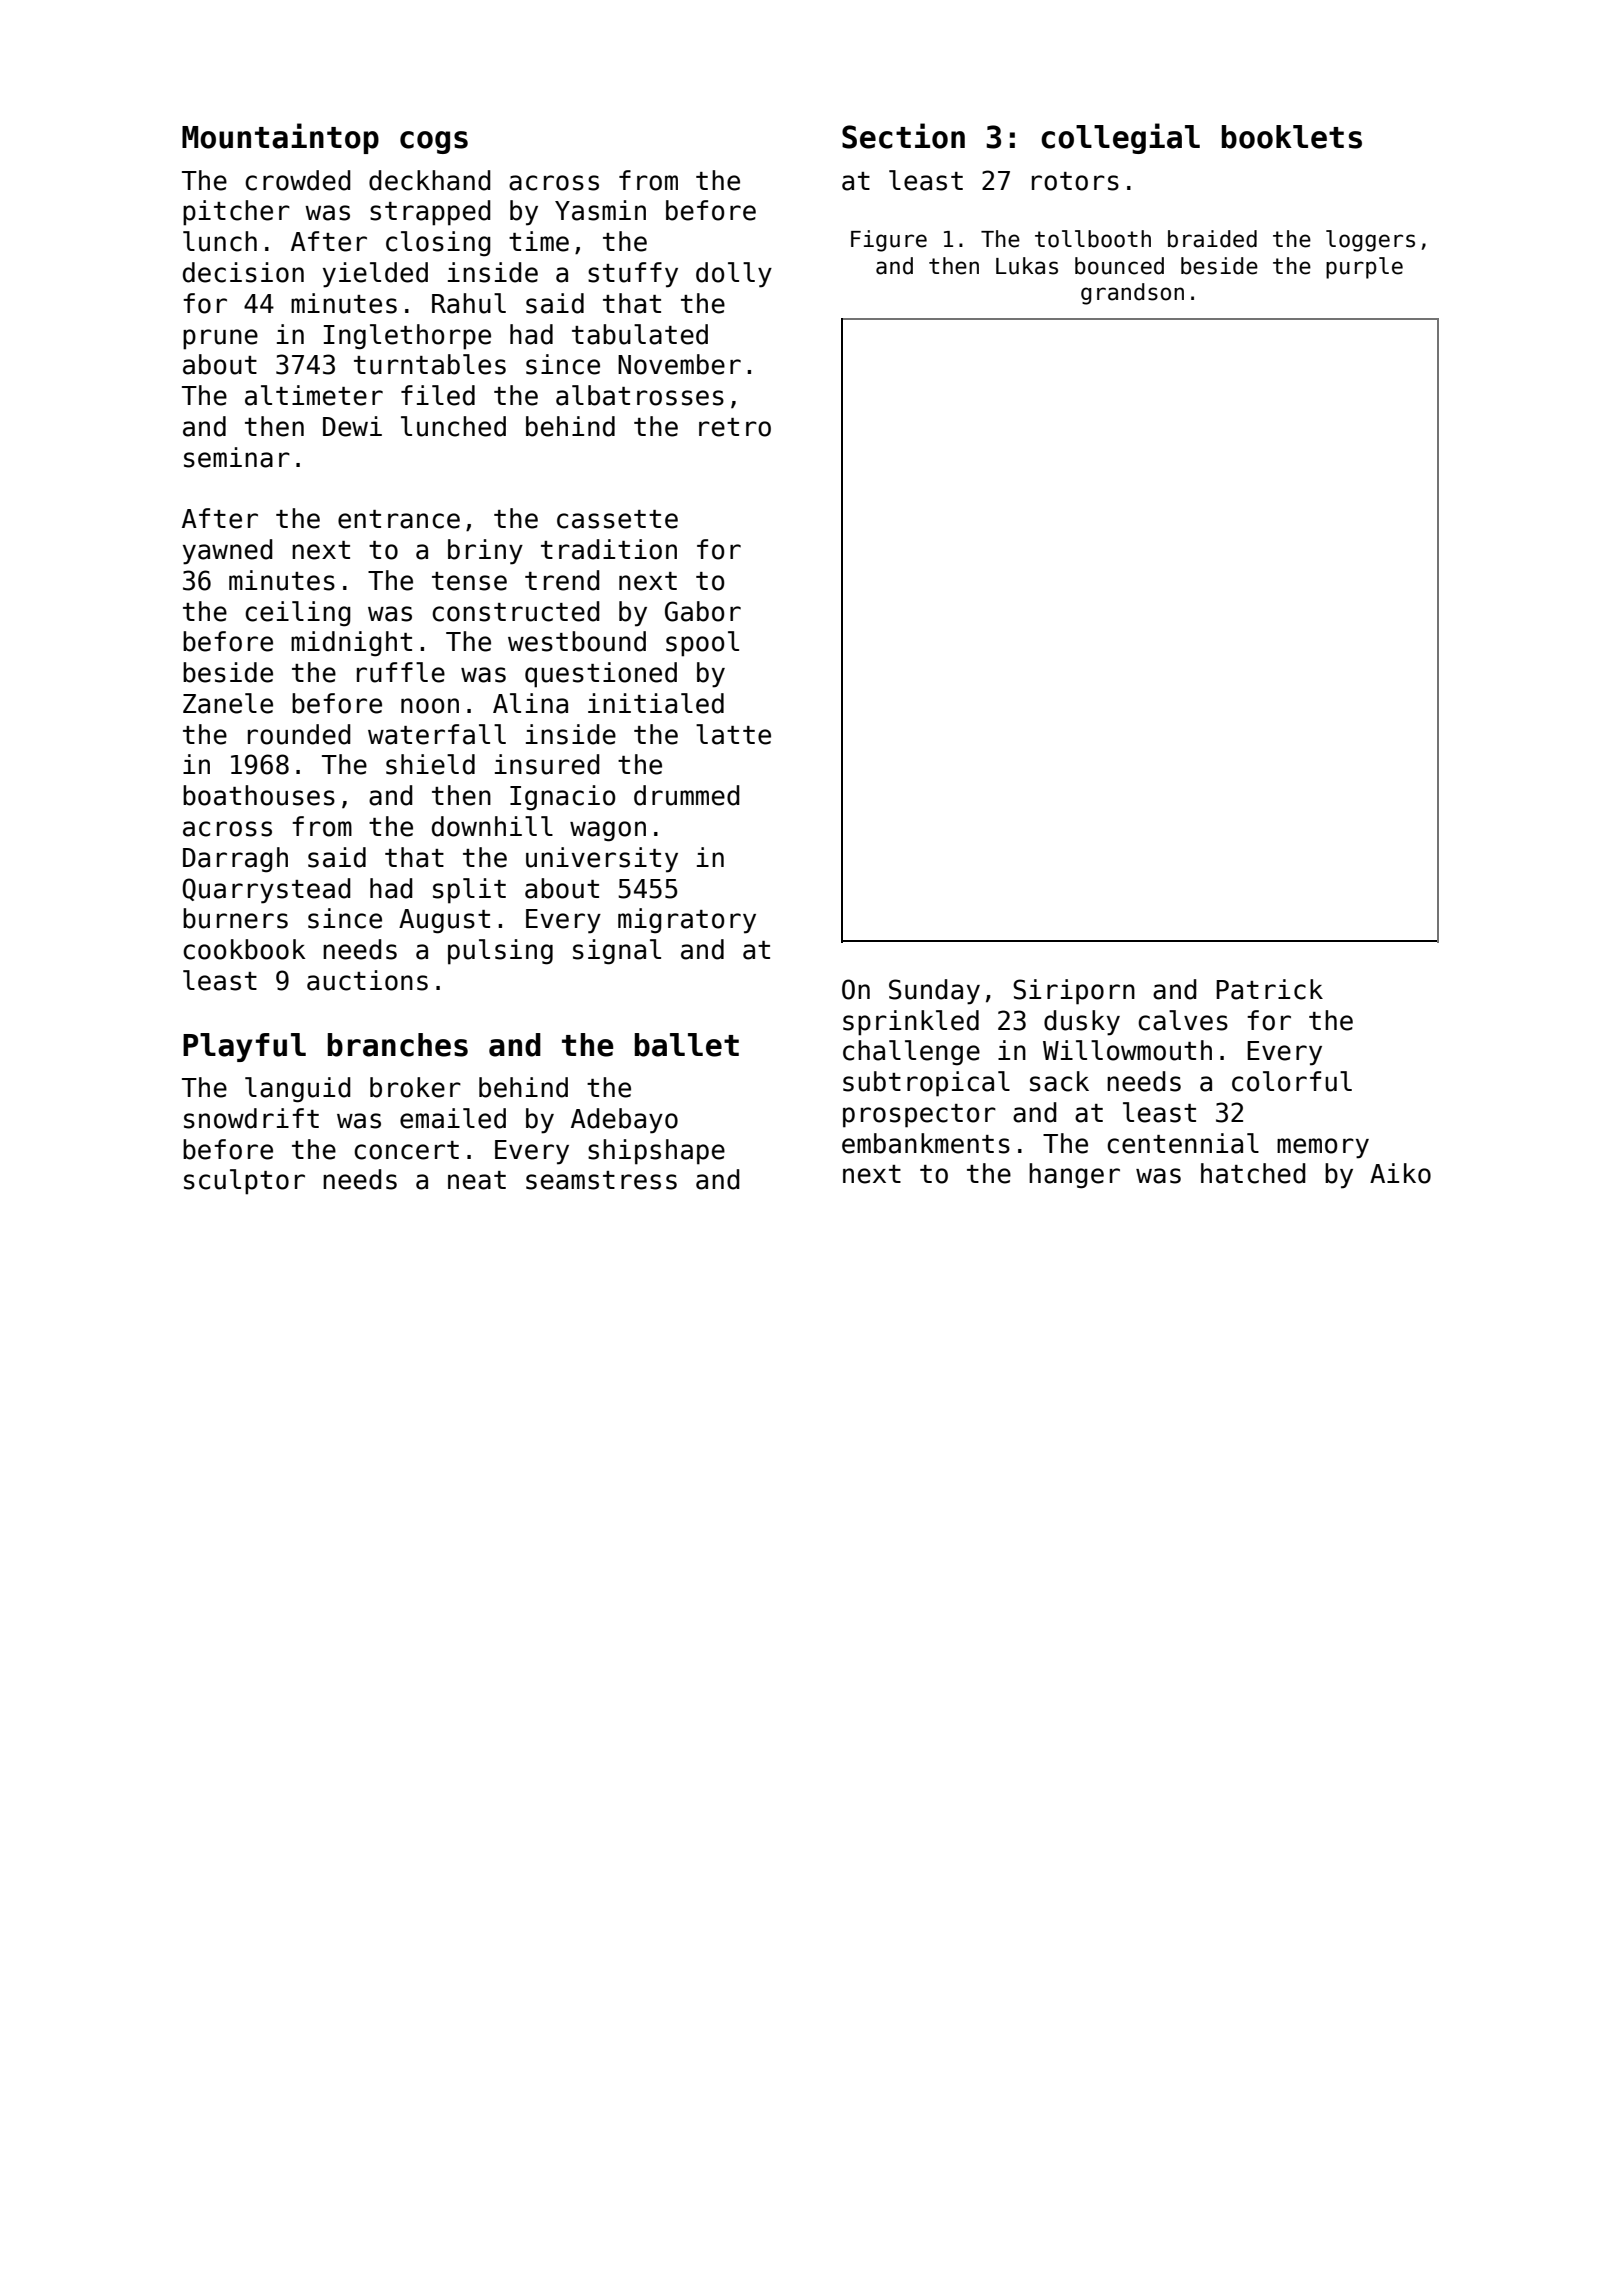 The image size is (1620, 2292). I want to click on braided, so click(1212, 239).
